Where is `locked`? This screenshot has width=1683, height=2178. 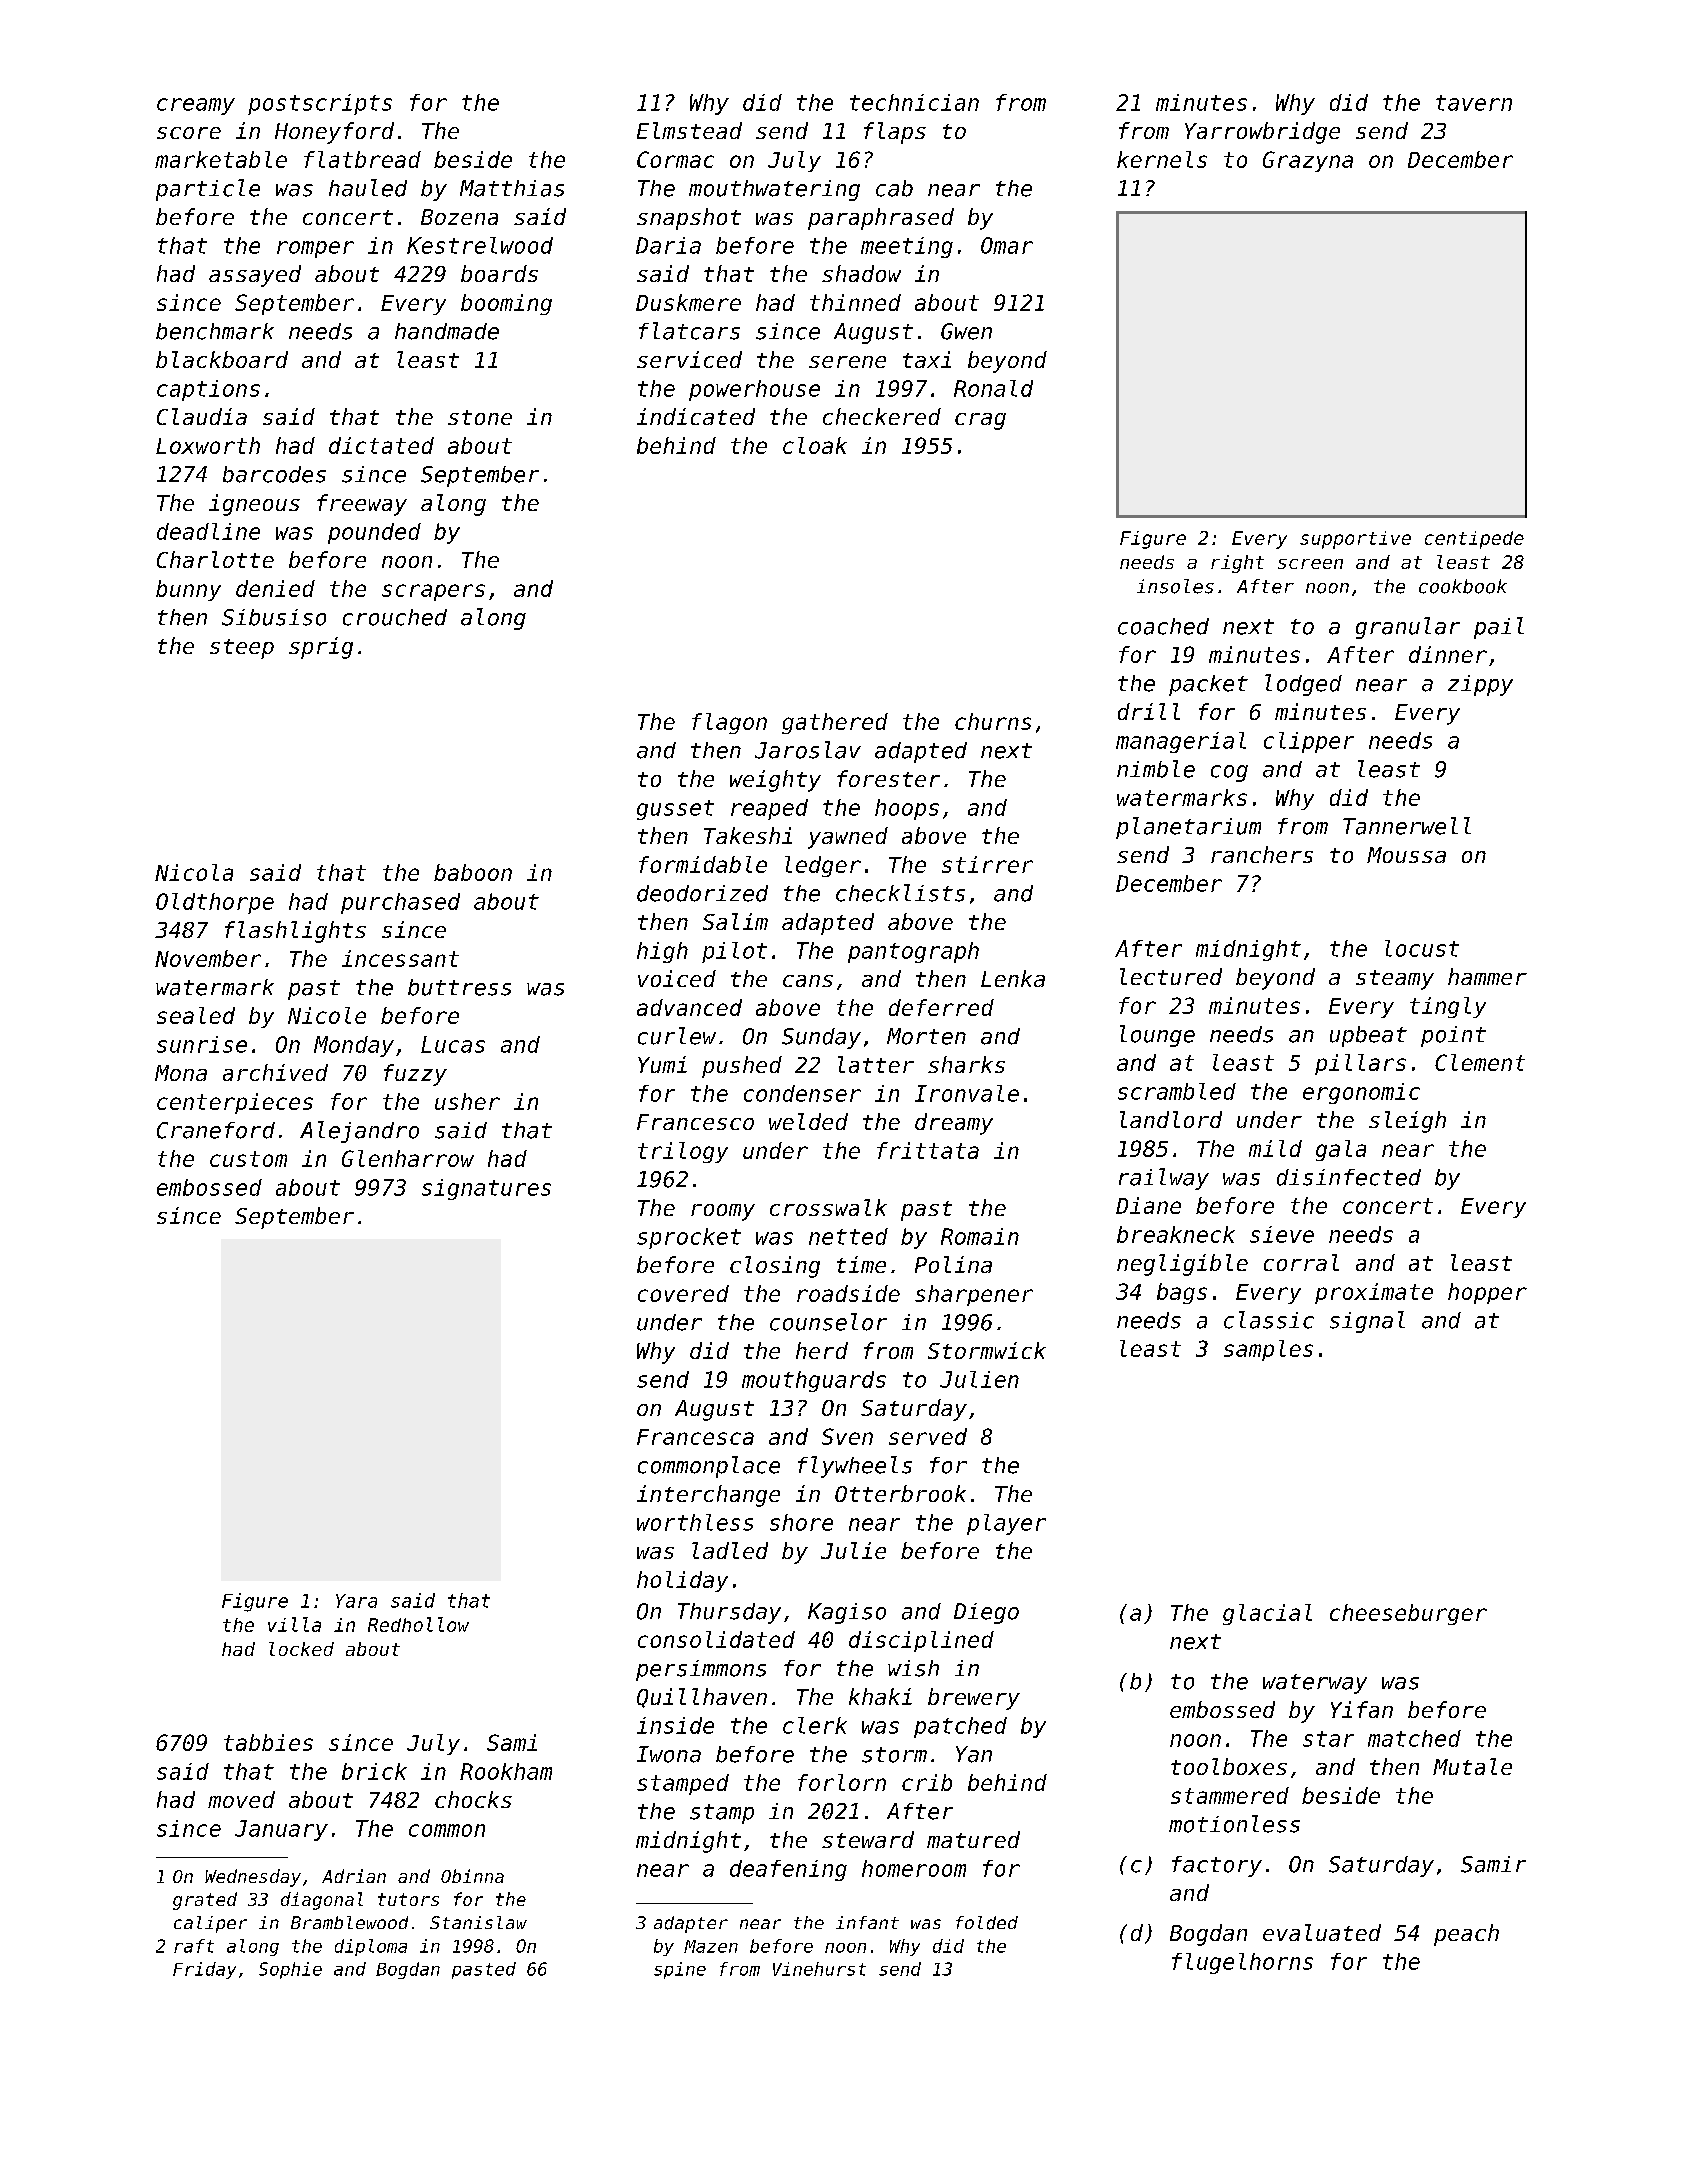 locked is located at coordinates (301, 1649).
